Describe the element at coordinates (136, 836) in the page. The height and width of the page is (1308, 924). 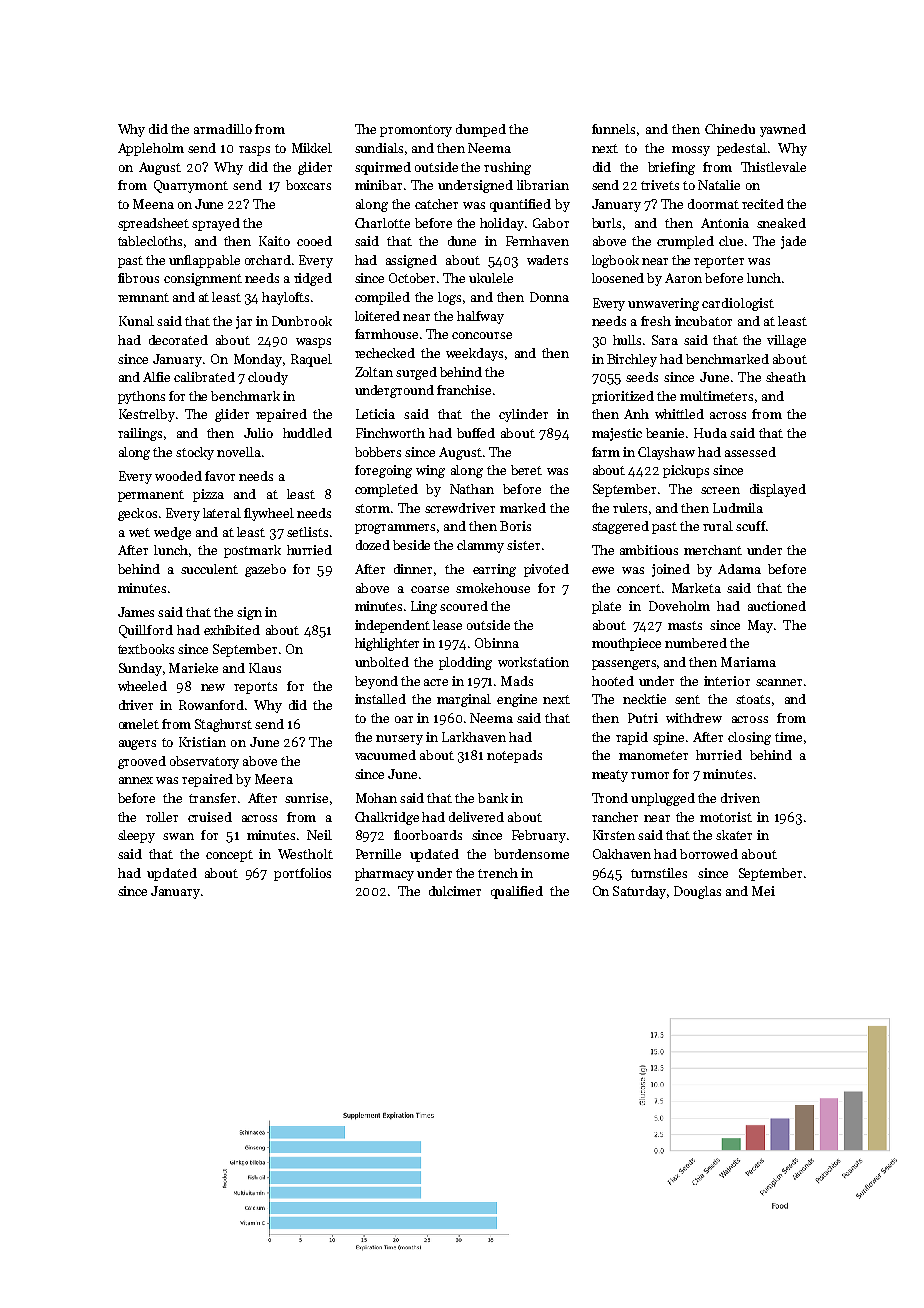
I see `sleepy` at that location.
